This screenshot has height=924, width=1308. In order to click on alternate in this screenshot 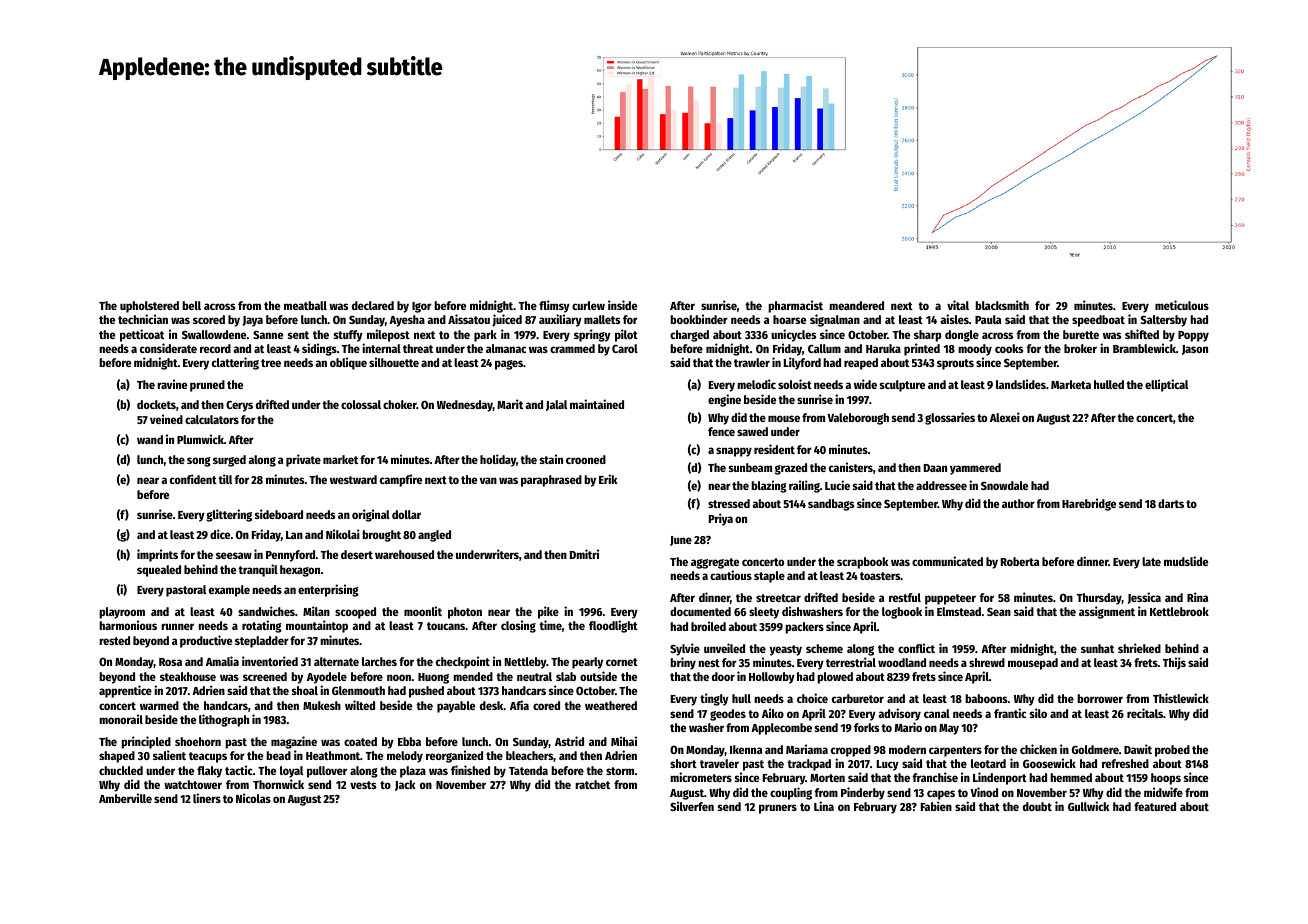, I will do `click(336, 661)`.
